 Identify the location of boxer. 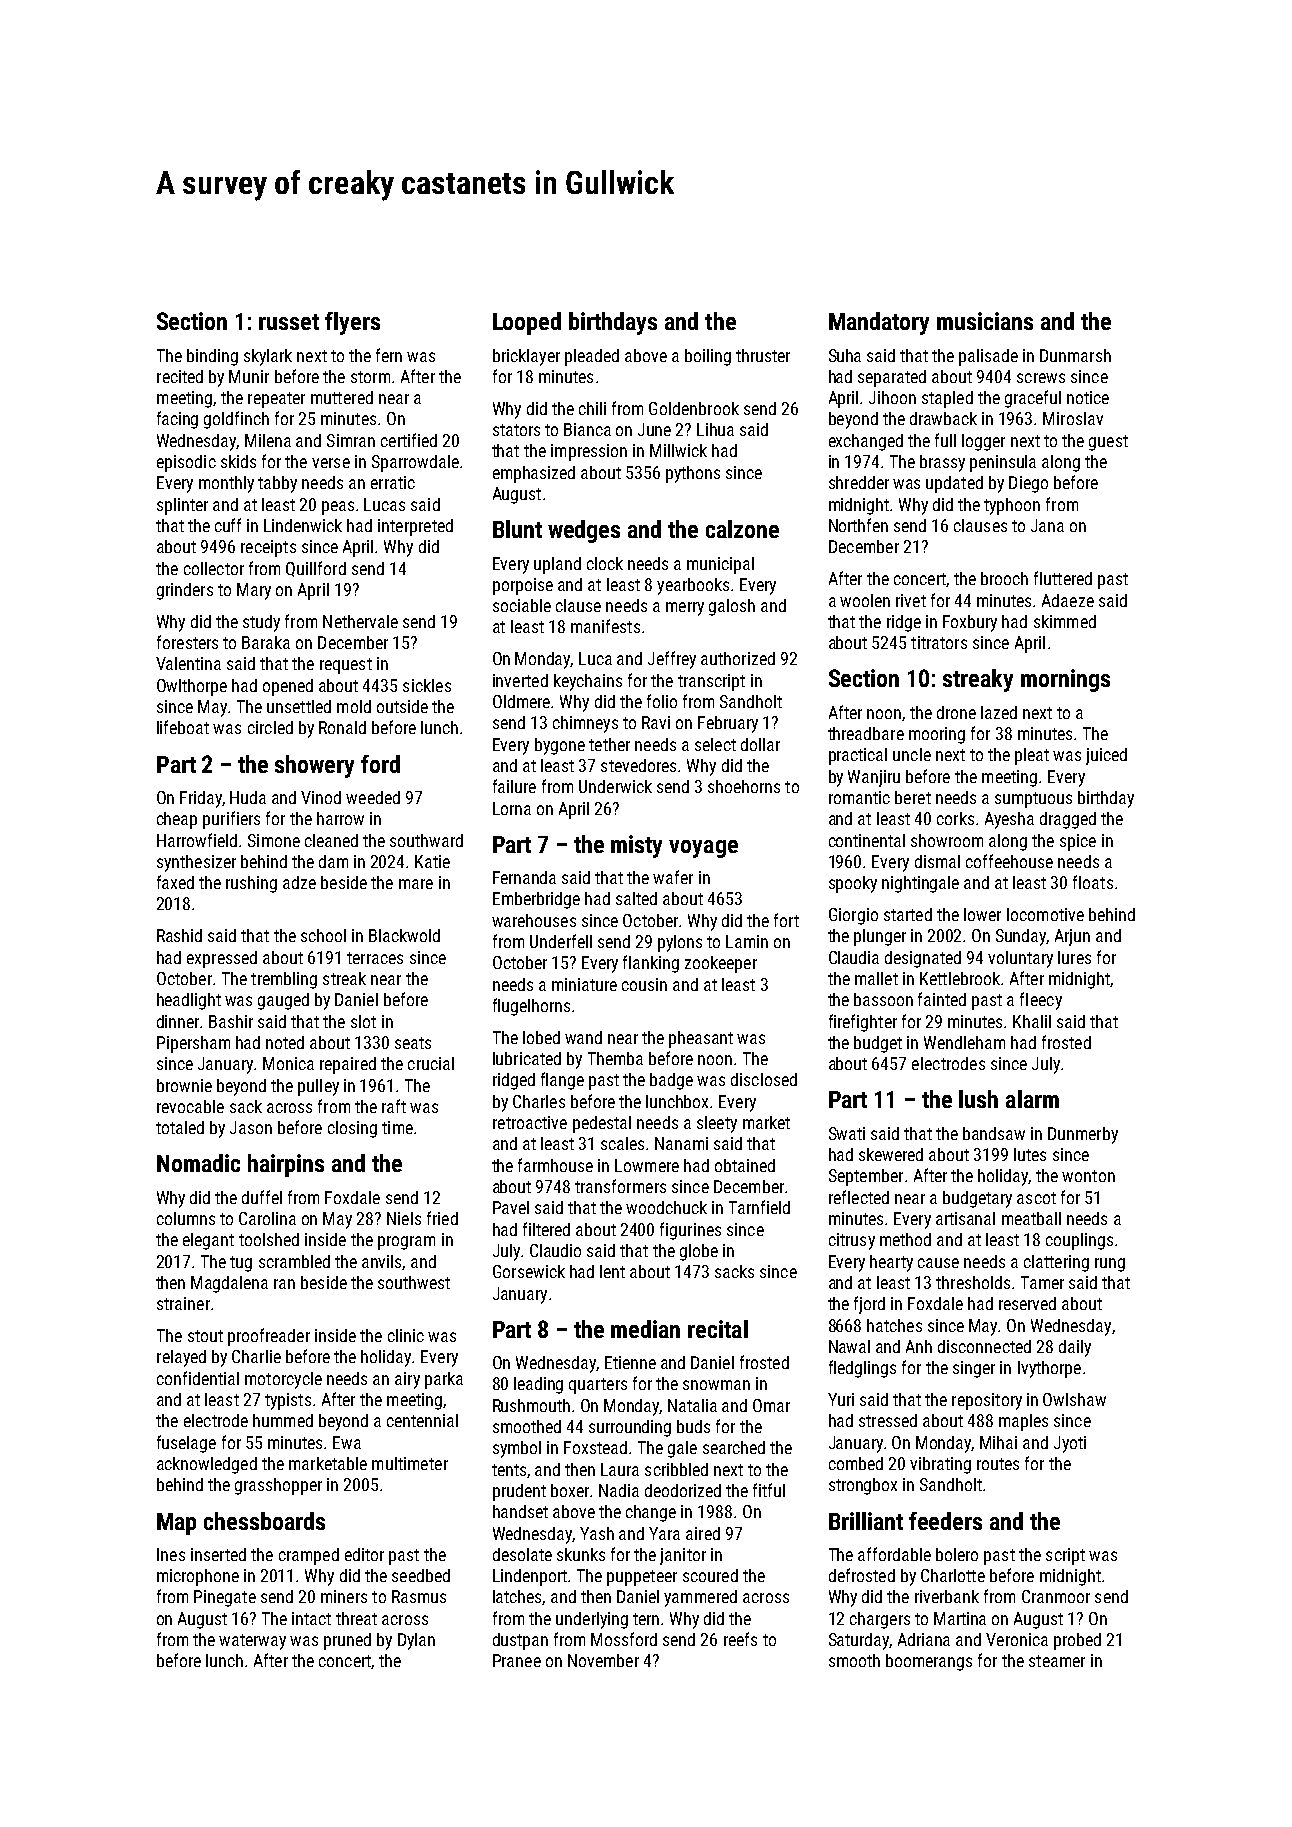
(570, 1490).
